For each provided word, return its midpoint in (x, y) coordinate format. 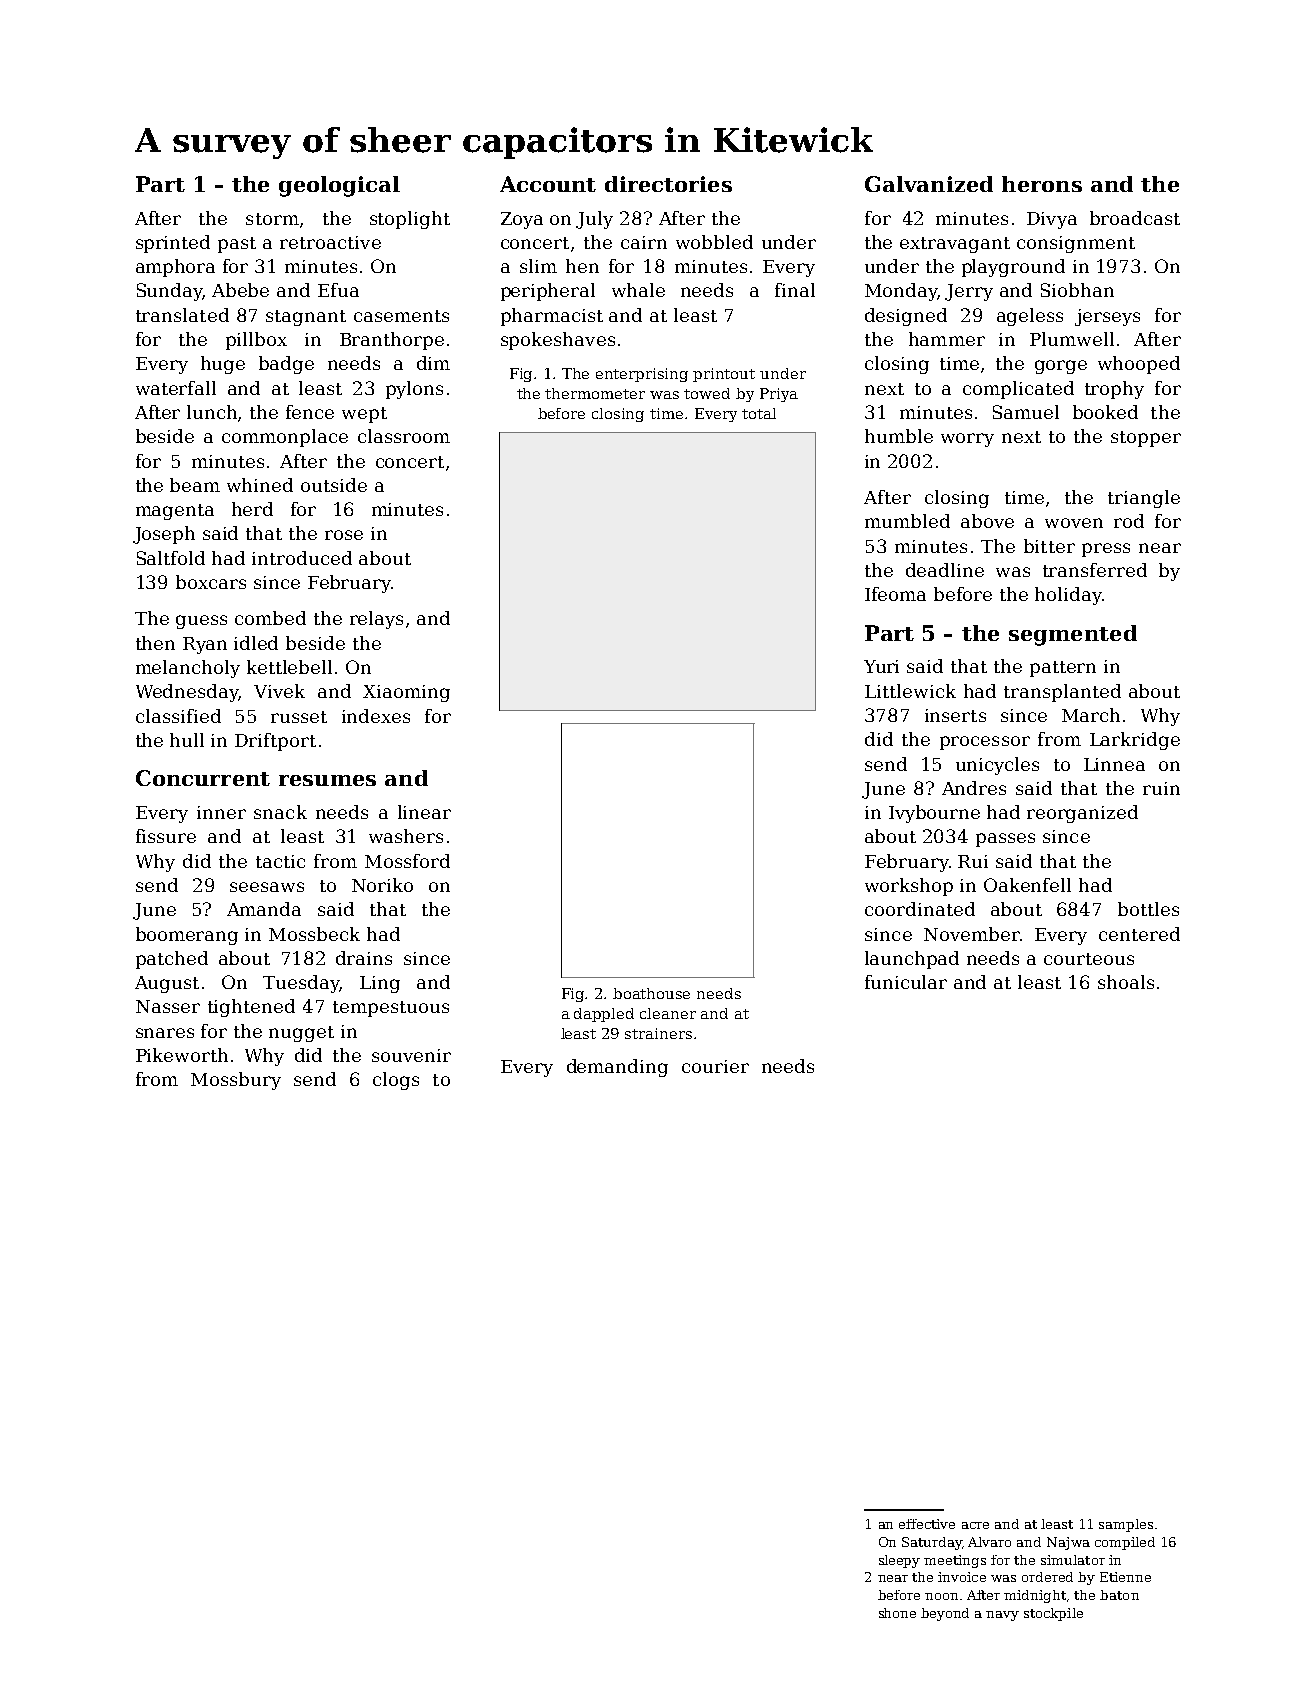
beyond (945, 1614)
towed (707, 393)
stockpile (1053, 1614)
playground (1013, 268)
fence (310, 412)
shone (897, 1613)
